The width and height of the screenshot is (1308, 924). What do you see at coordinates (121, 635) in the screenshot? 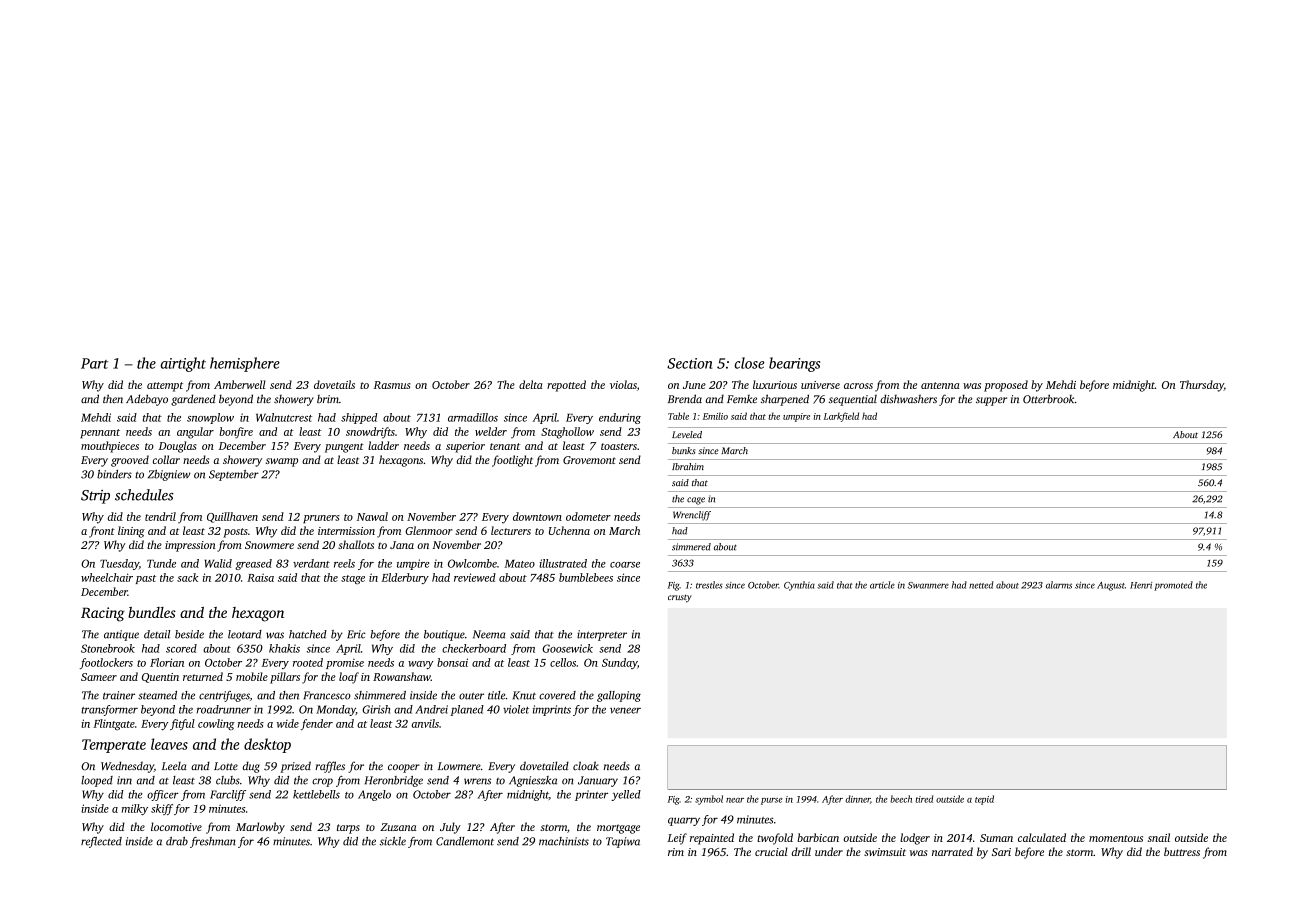
I see `antique` at bounding box center [121, 635].
